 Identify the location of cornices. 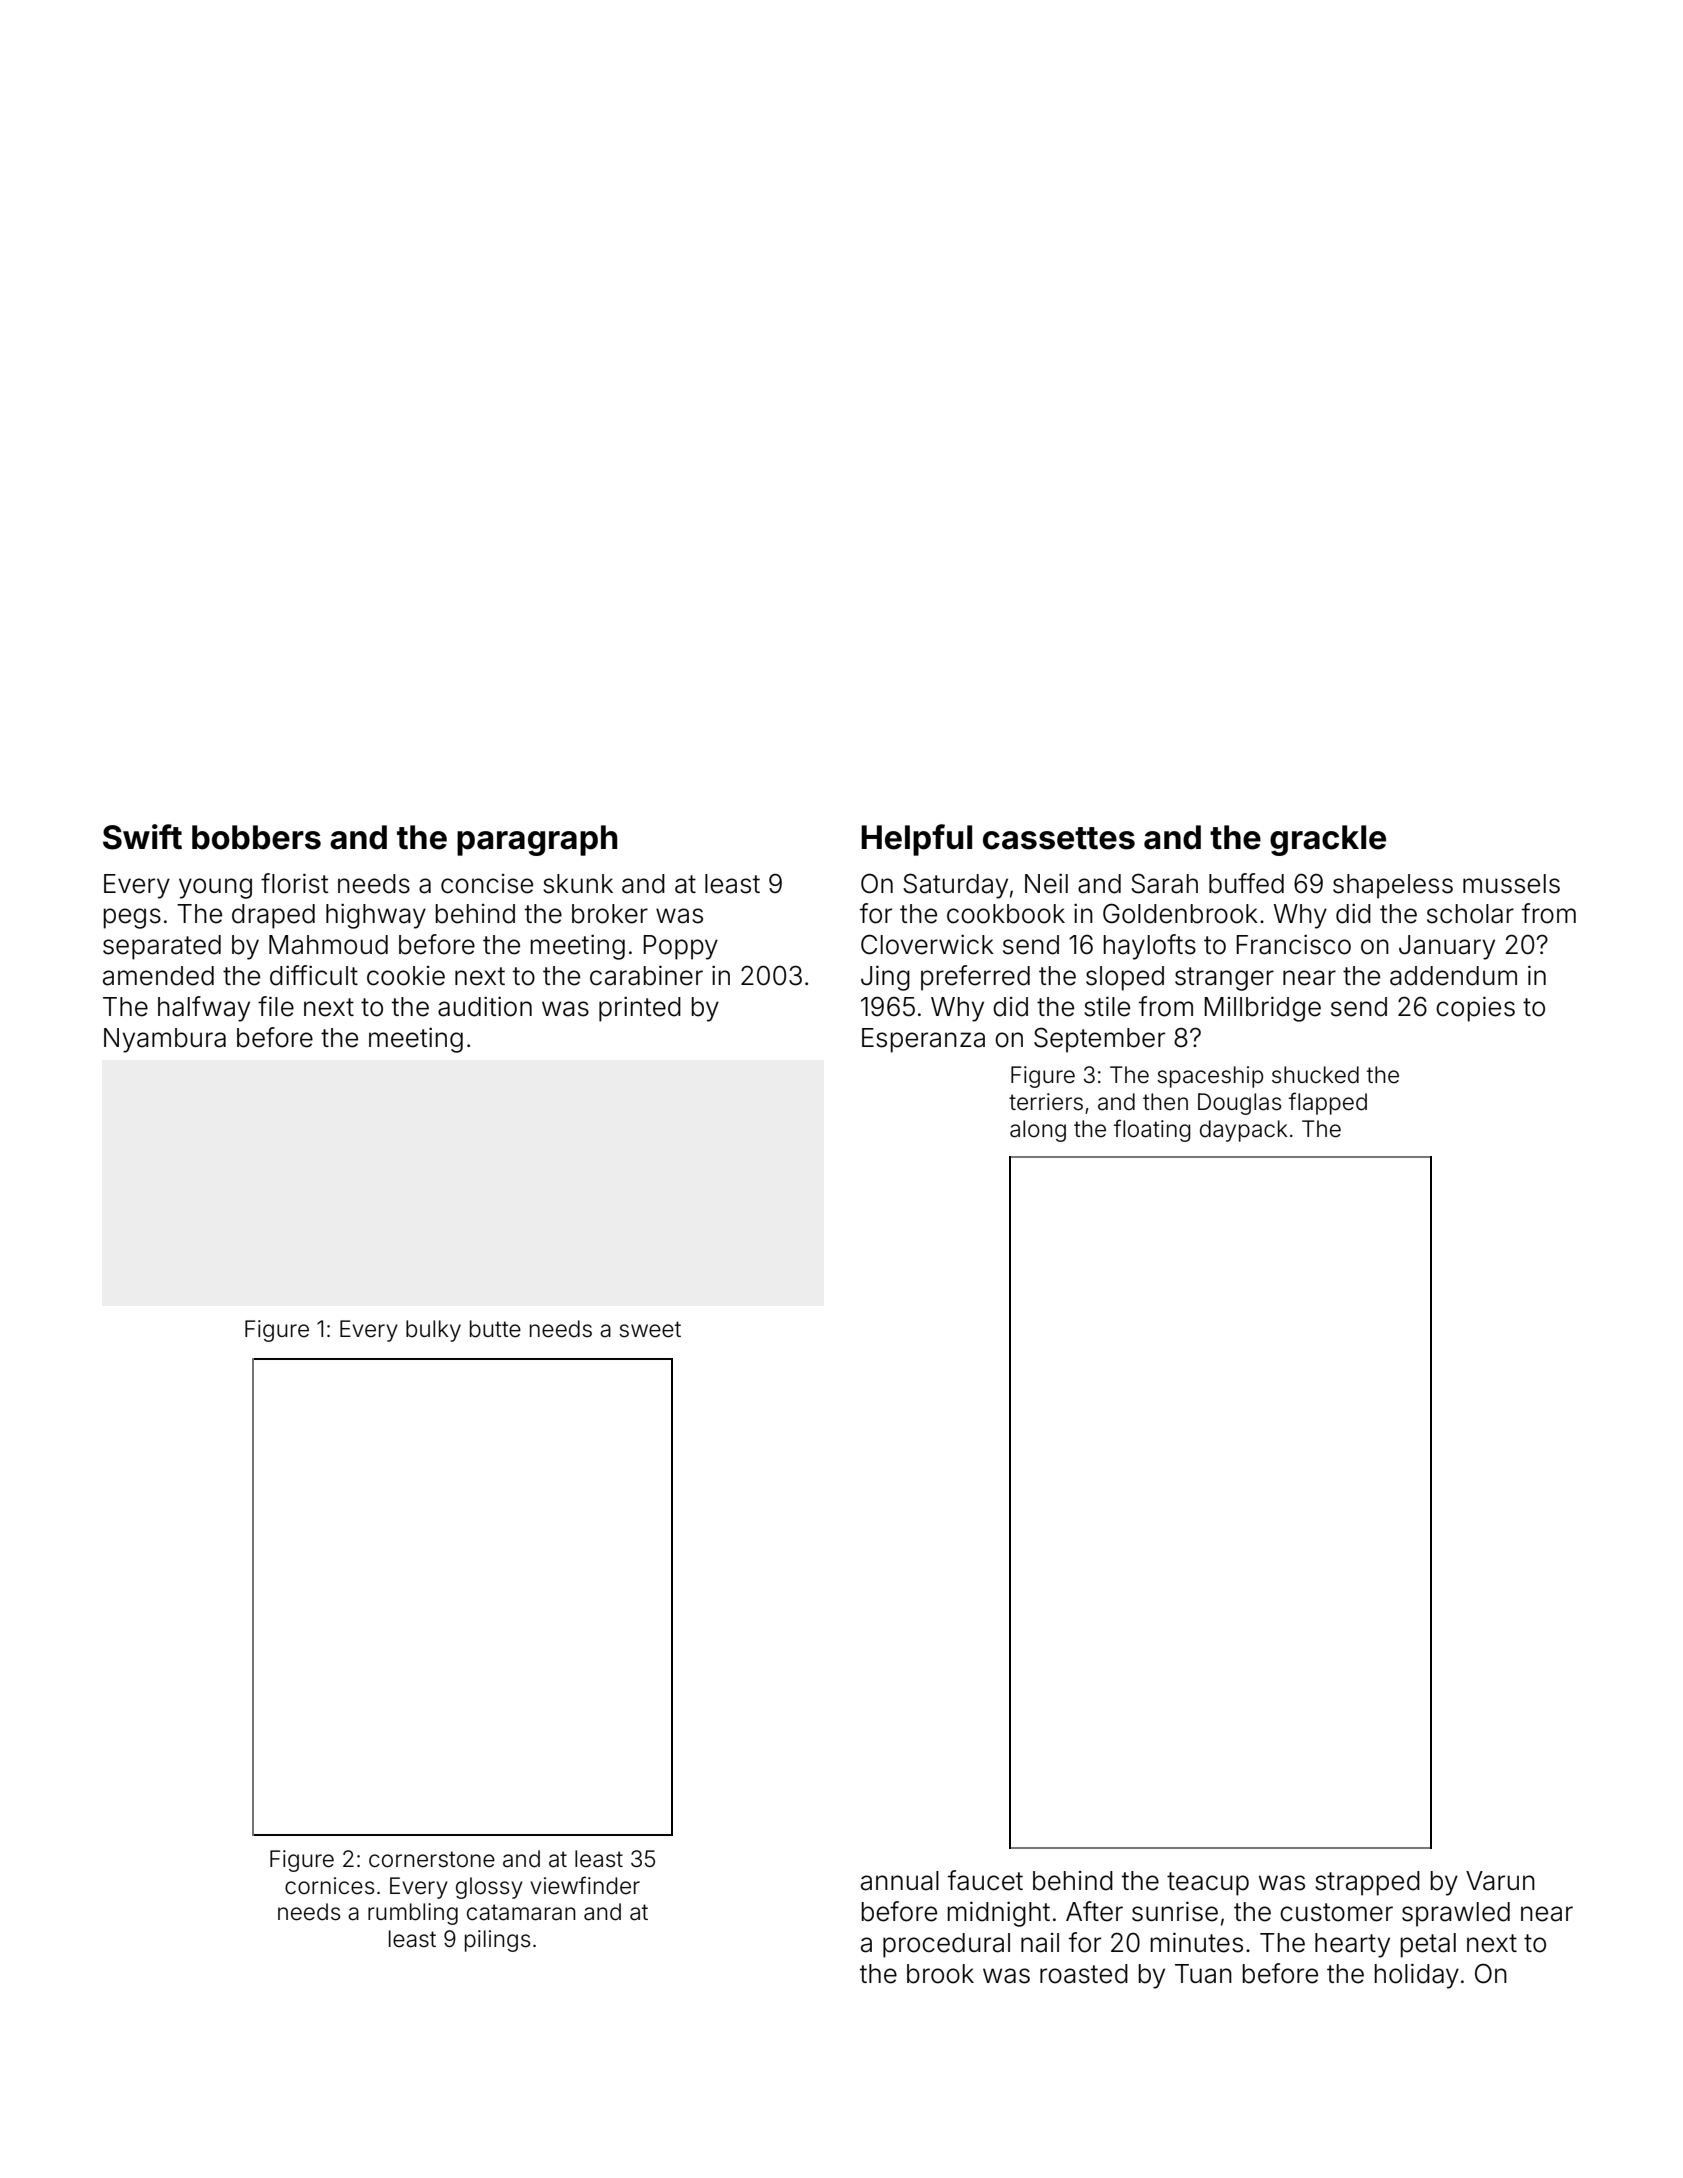
(329, 1886).
